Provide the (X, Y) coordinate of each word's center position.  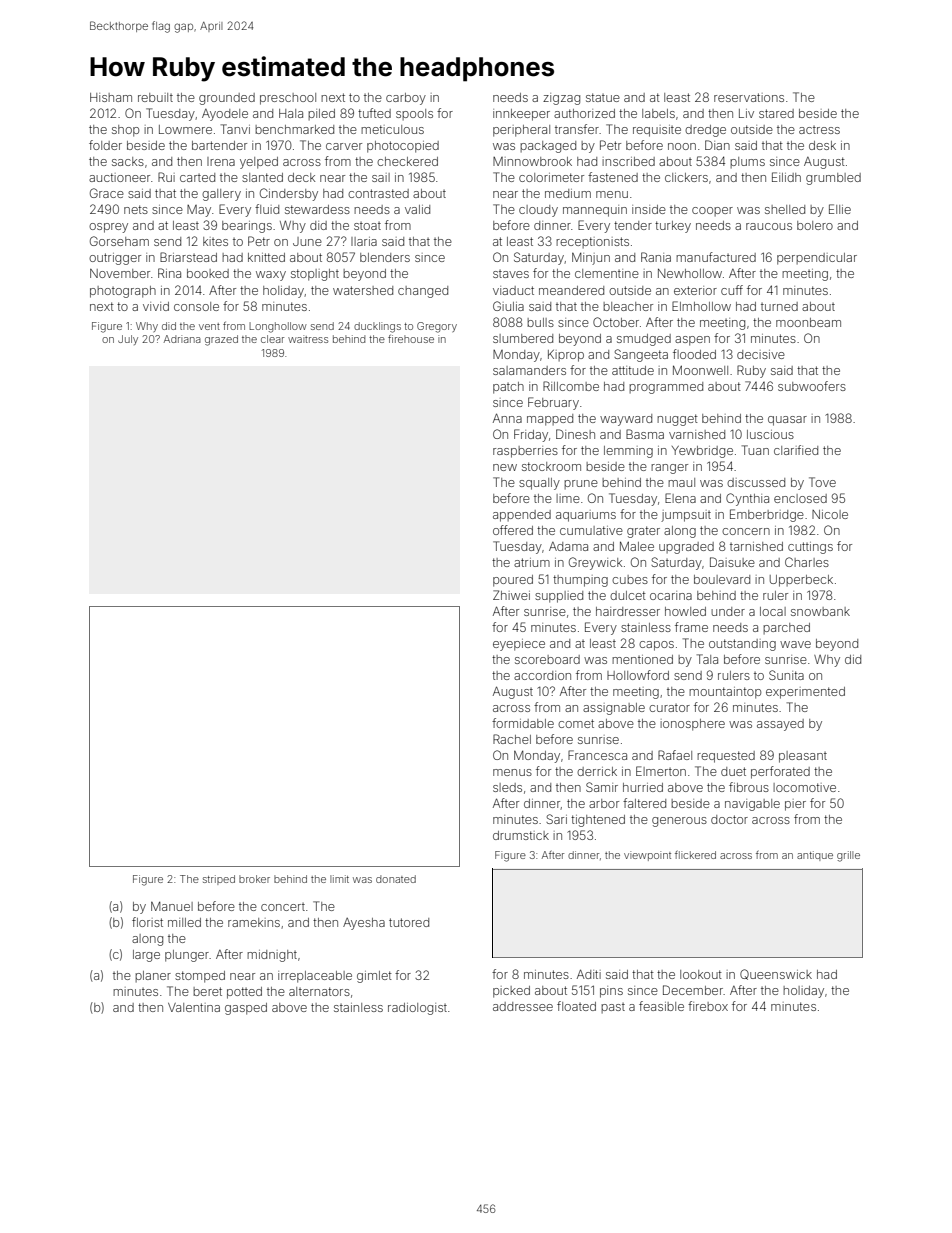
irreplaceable (315, 977)
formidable (523, 723)
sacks (128, 161)
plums (747, 162)
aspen (692, 341)
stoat (367, 226)
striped (219, 880)
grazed (221, 340)
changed (423, 292)
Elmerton (661, 771)
